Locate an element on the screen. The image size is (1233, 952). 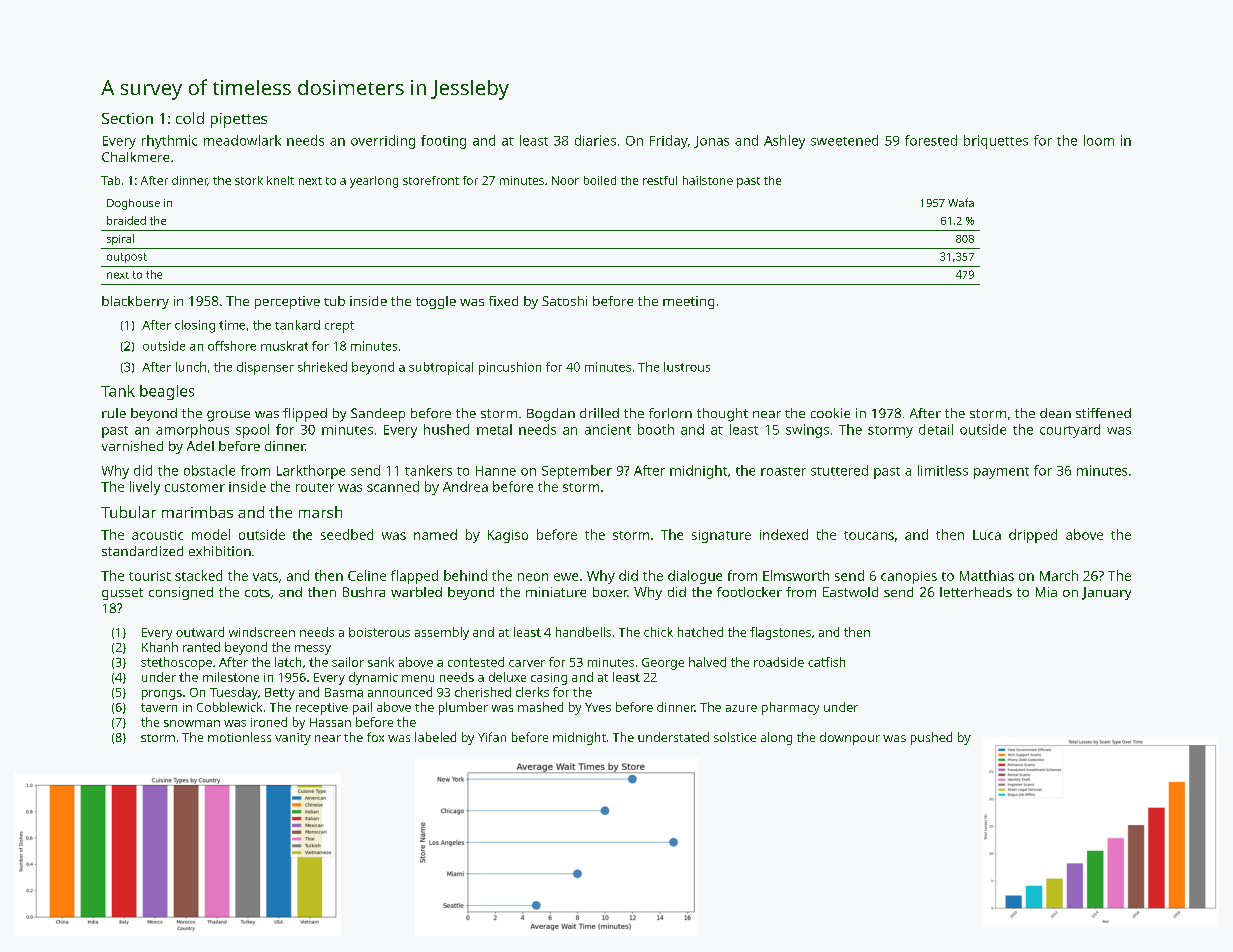
along is located at coordinates (776, 738).
